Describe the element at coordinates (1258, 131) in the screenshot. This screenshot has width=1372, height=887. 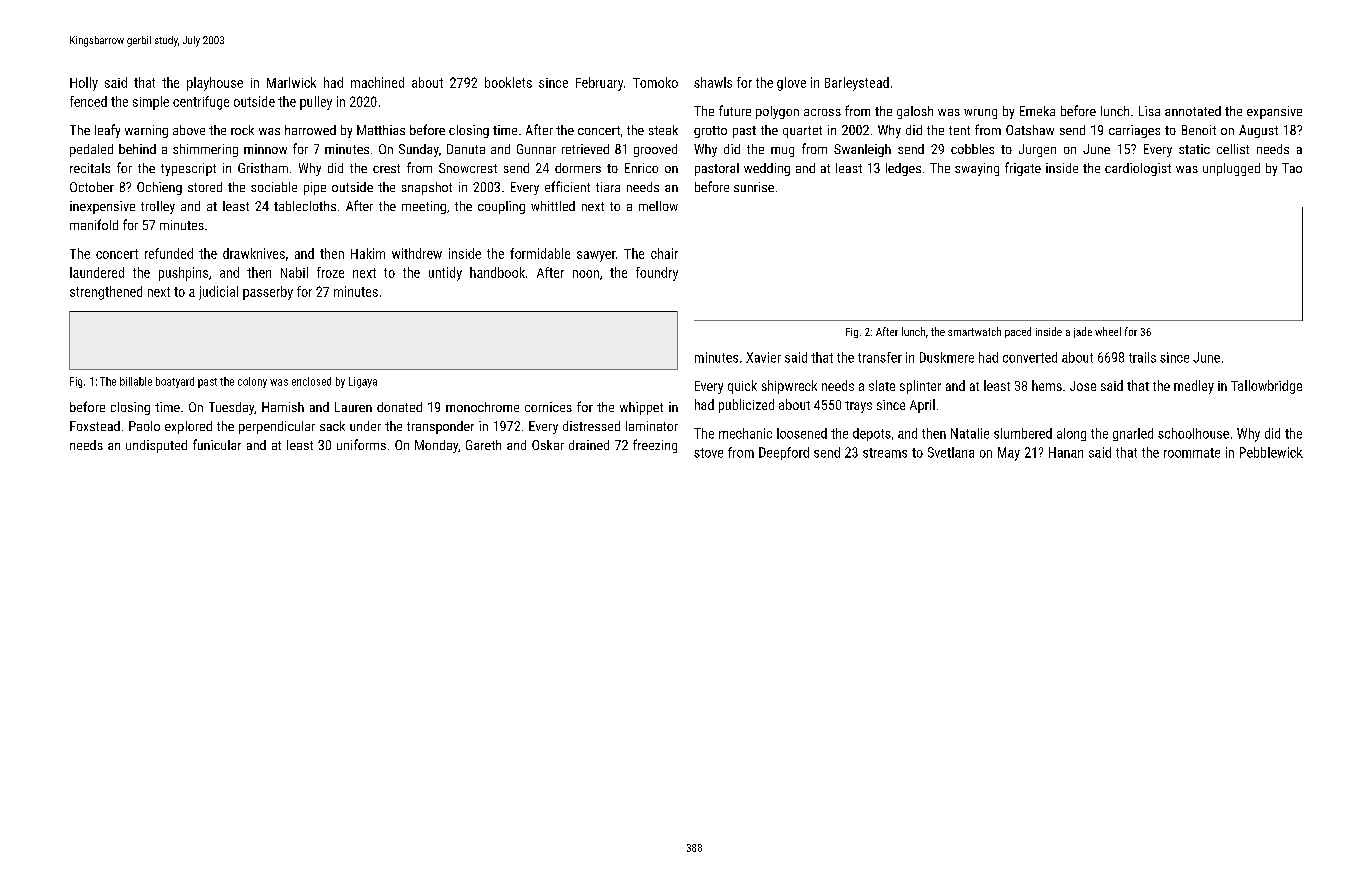
I see `August` at that location.
